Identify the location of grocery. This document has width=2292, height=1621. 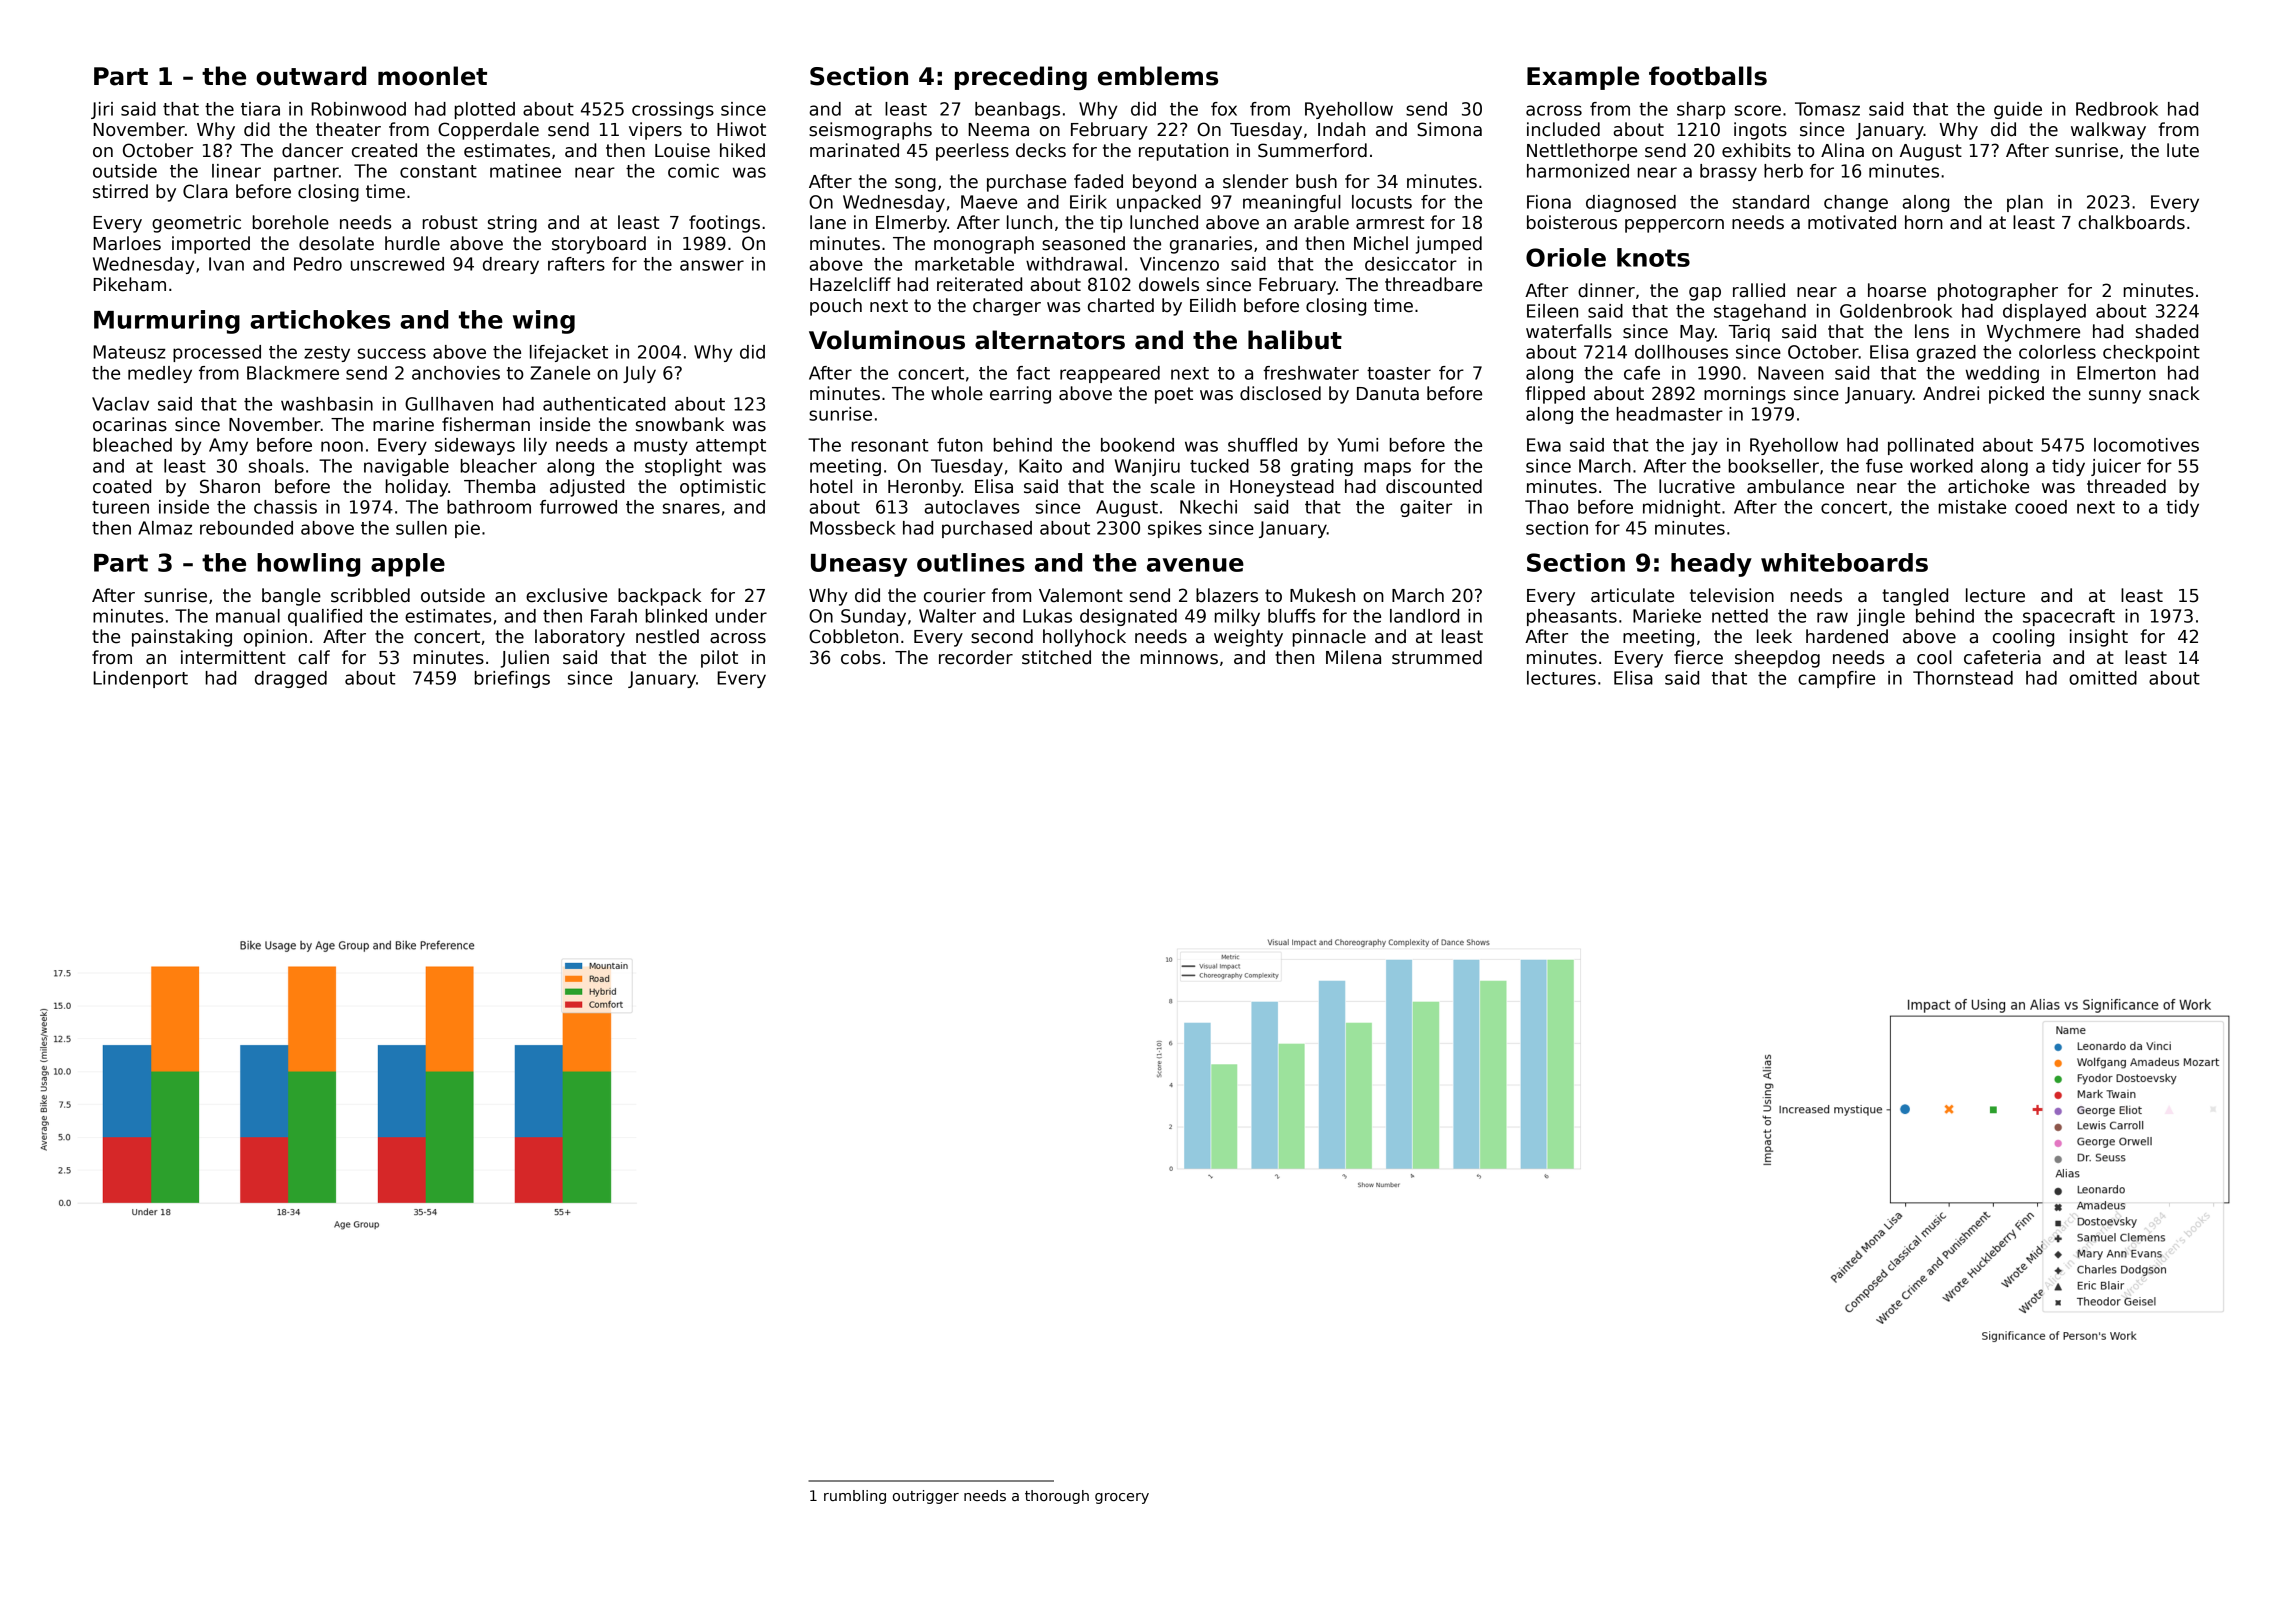
(1122, 1498).
